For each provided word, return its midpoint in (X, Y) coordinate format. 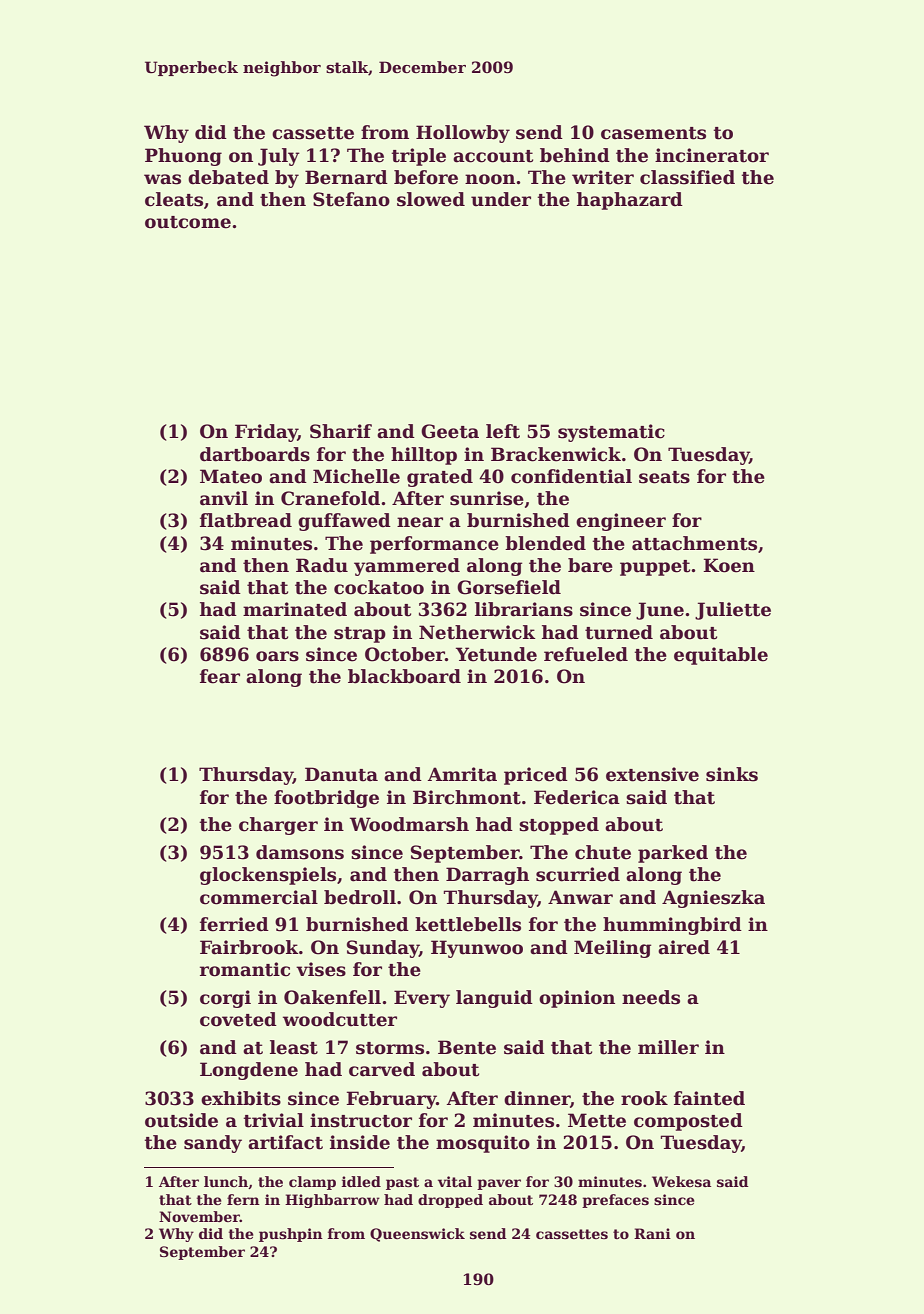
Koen (729, 565)
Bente (467, 1047)
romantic (245, 969)
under (501, 199)
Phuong (183, 157)
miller (668, 1047)
